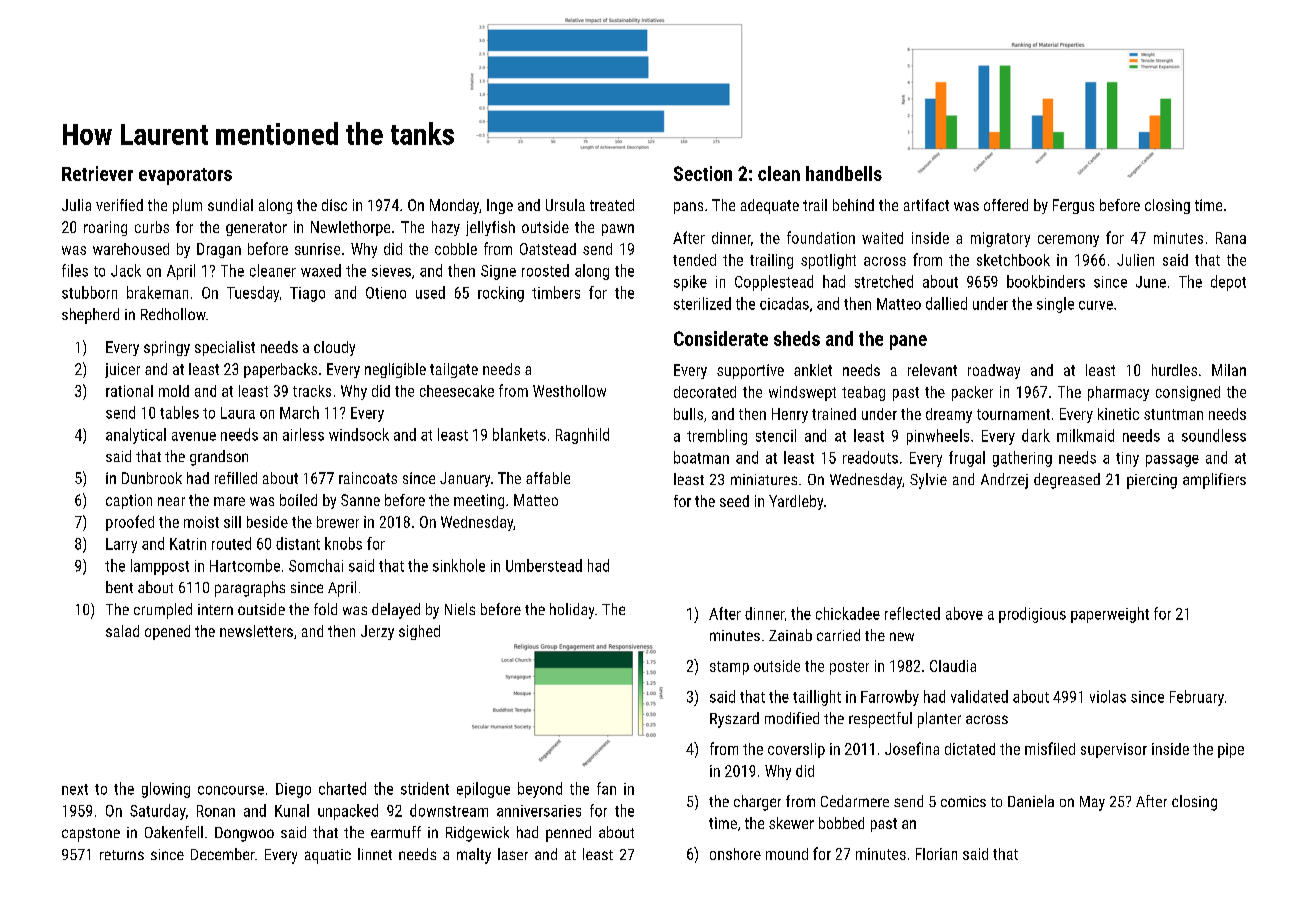 The image size is (1308, 924). I want to click on depot, so click(1228, 283).
